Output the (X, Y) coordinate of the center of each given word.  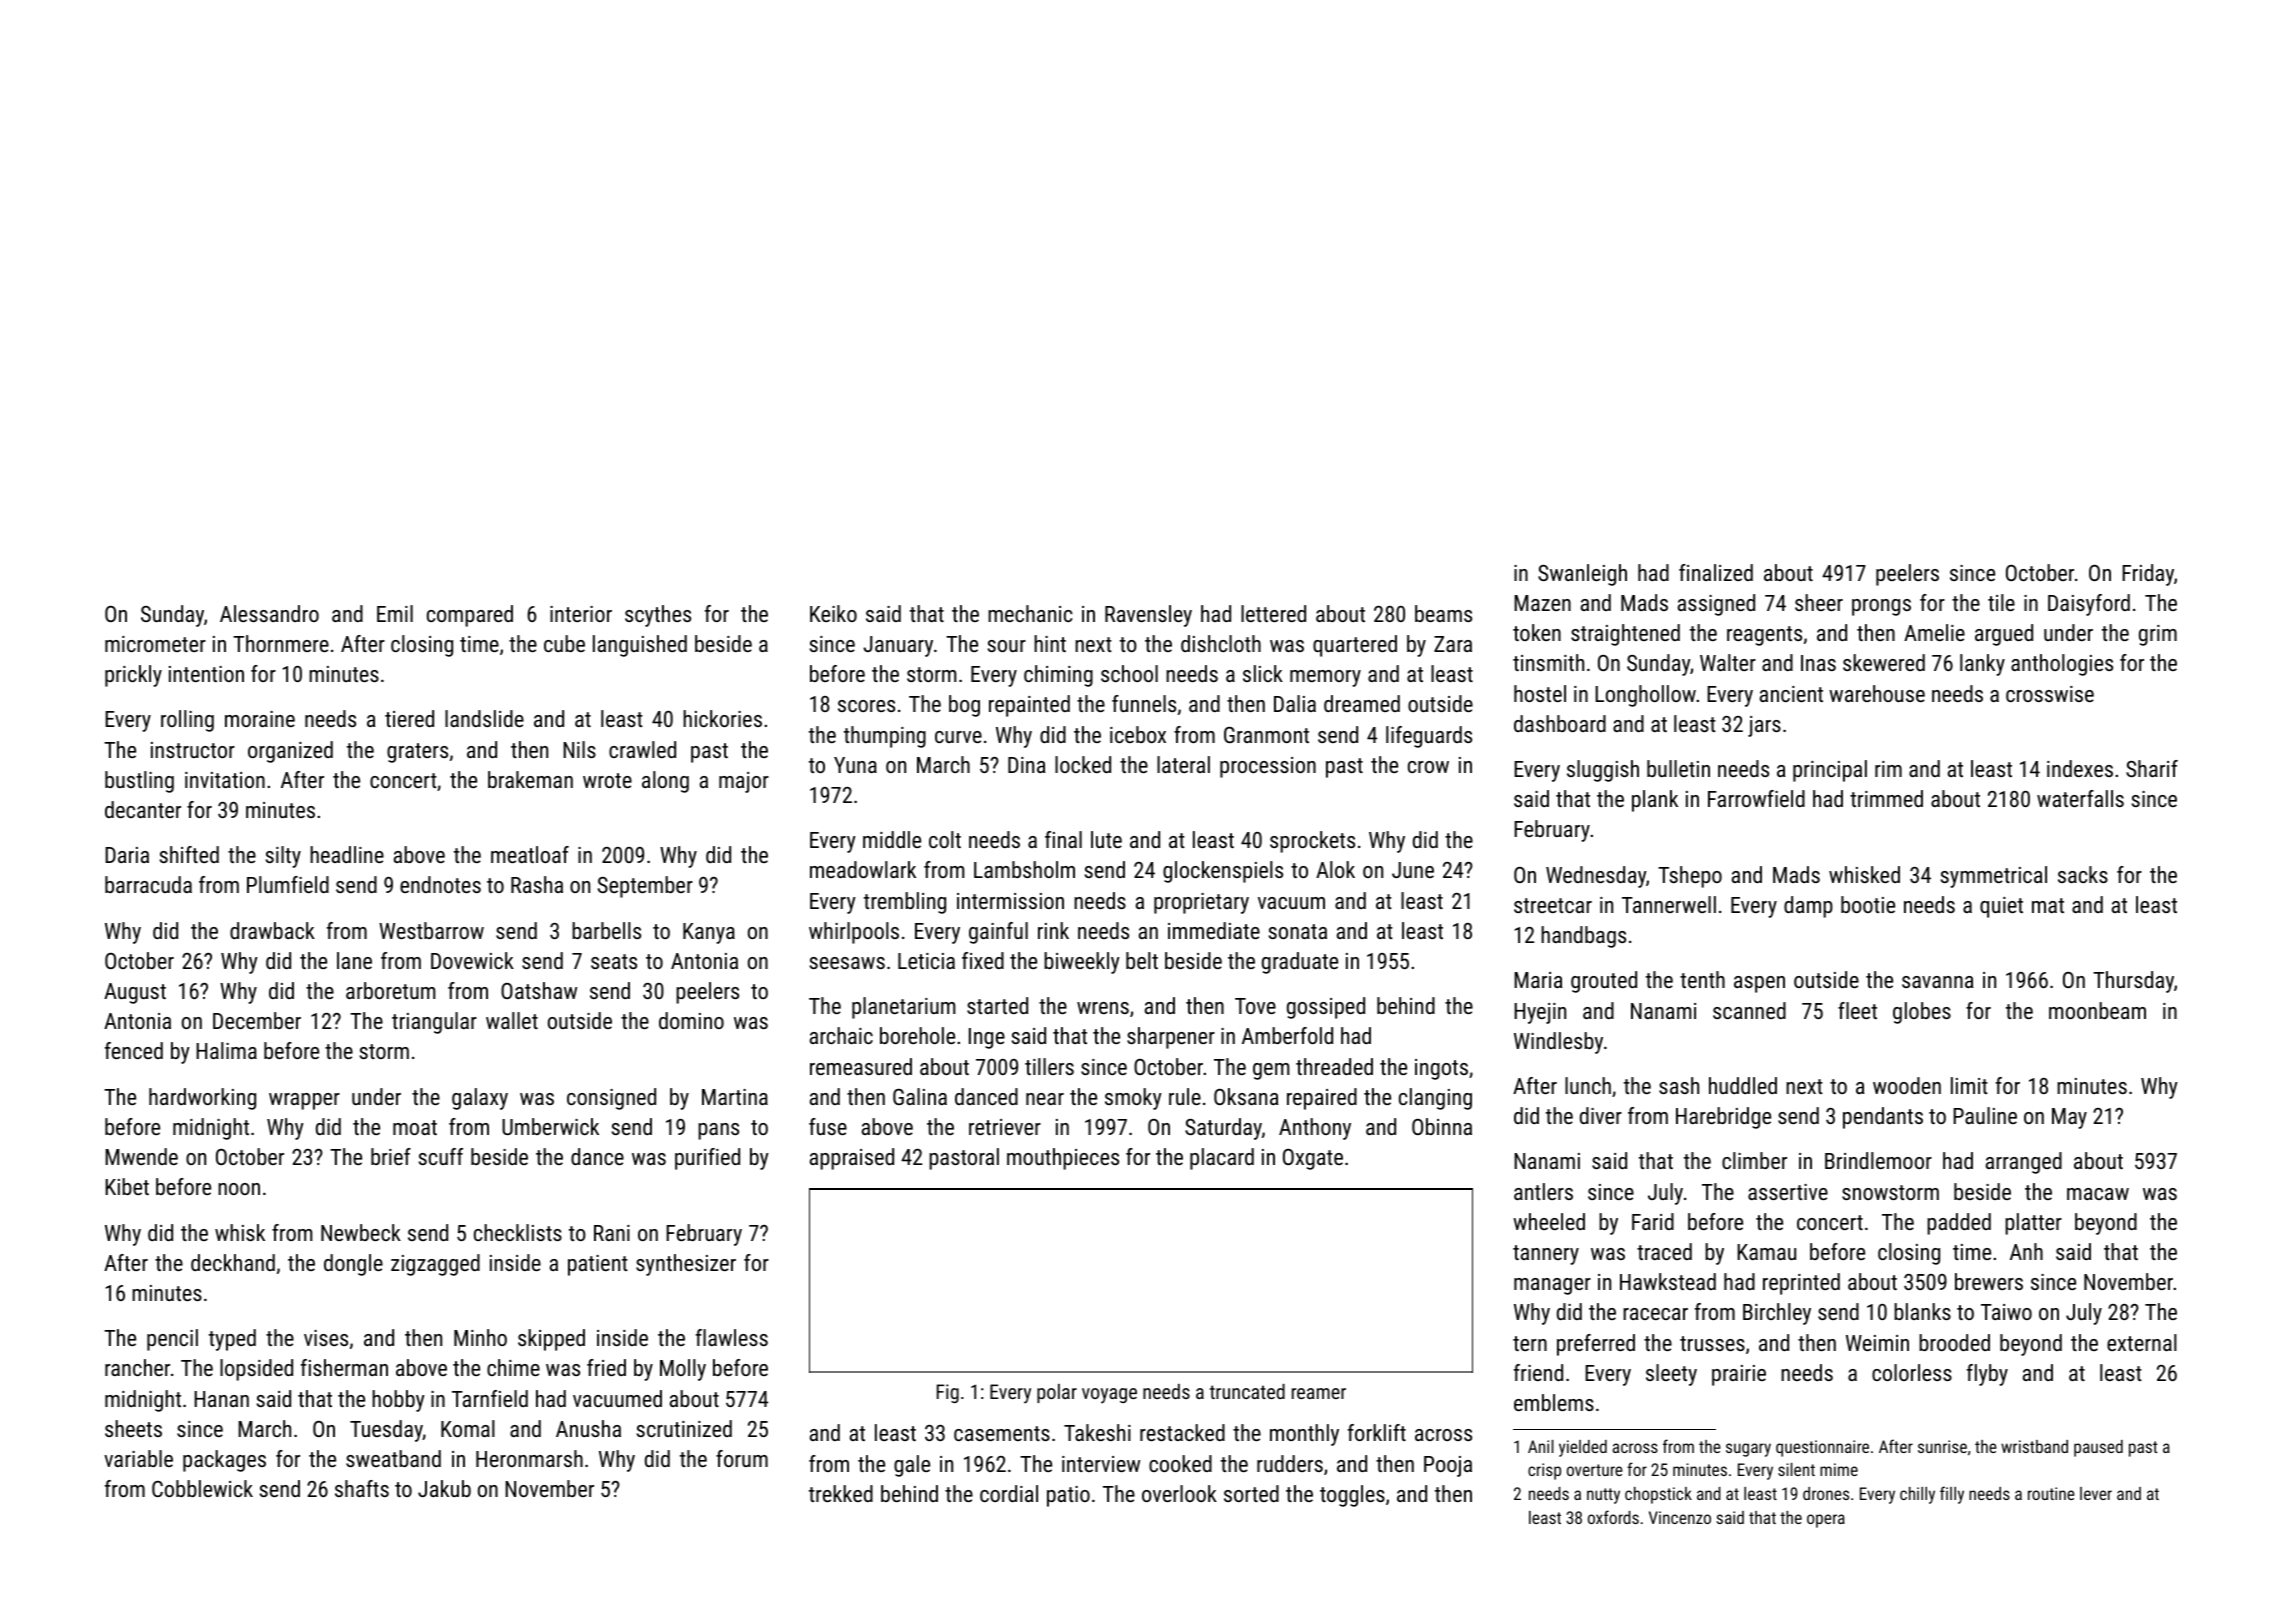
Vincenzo (1680, 1517)
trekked (841, 1493)
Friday (2148, 575)
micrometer (155, 644)
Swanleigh (1582, 575)
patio (1068, 1496)
